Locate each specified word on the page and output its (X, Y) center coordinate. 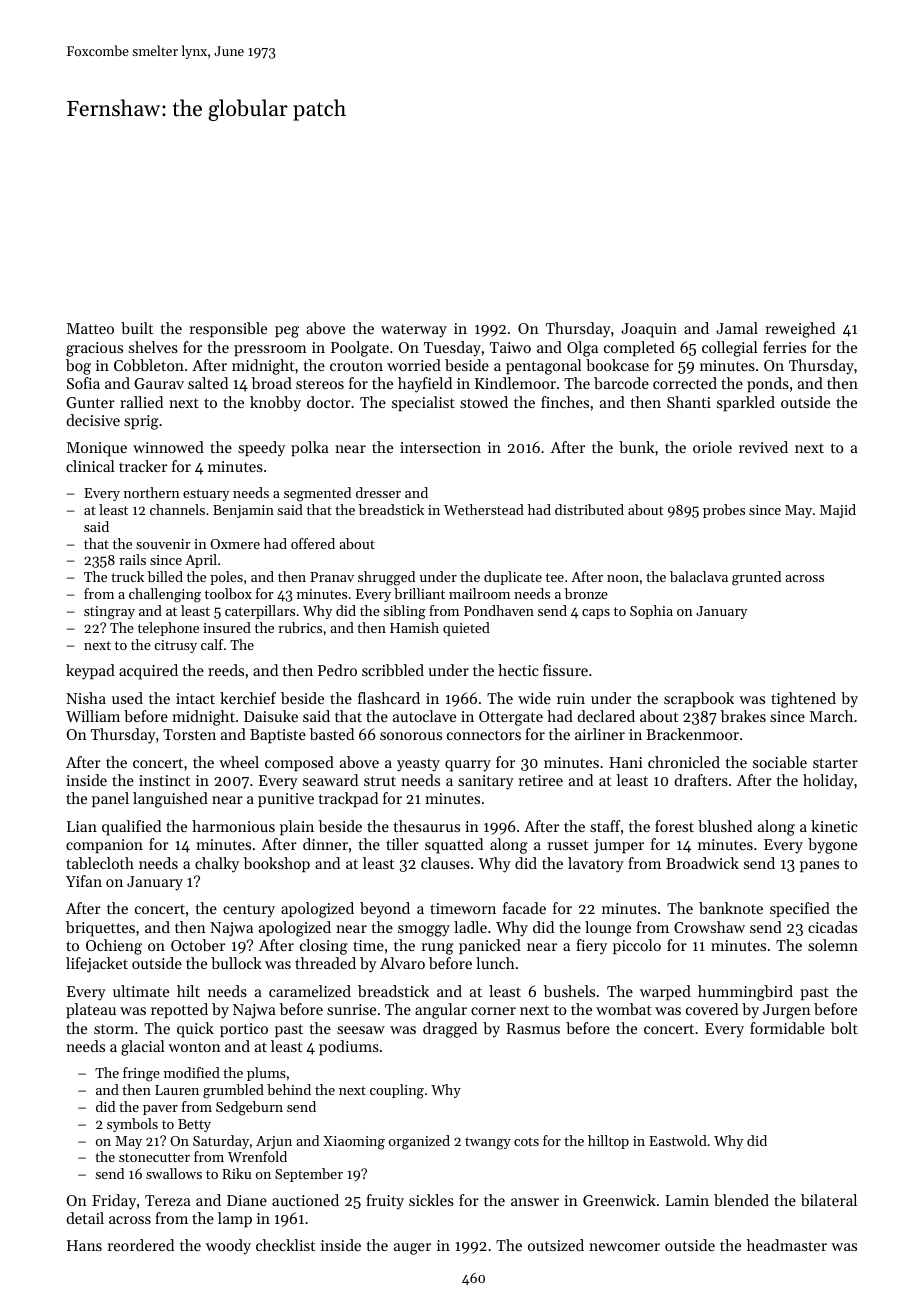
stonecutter (154, 1157)
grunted (756, 578)
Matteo (90, 328)
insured (227, 627)
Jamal (737, 328)
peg (287, 332)
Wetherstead (484, 509)
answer (535, 1202)
